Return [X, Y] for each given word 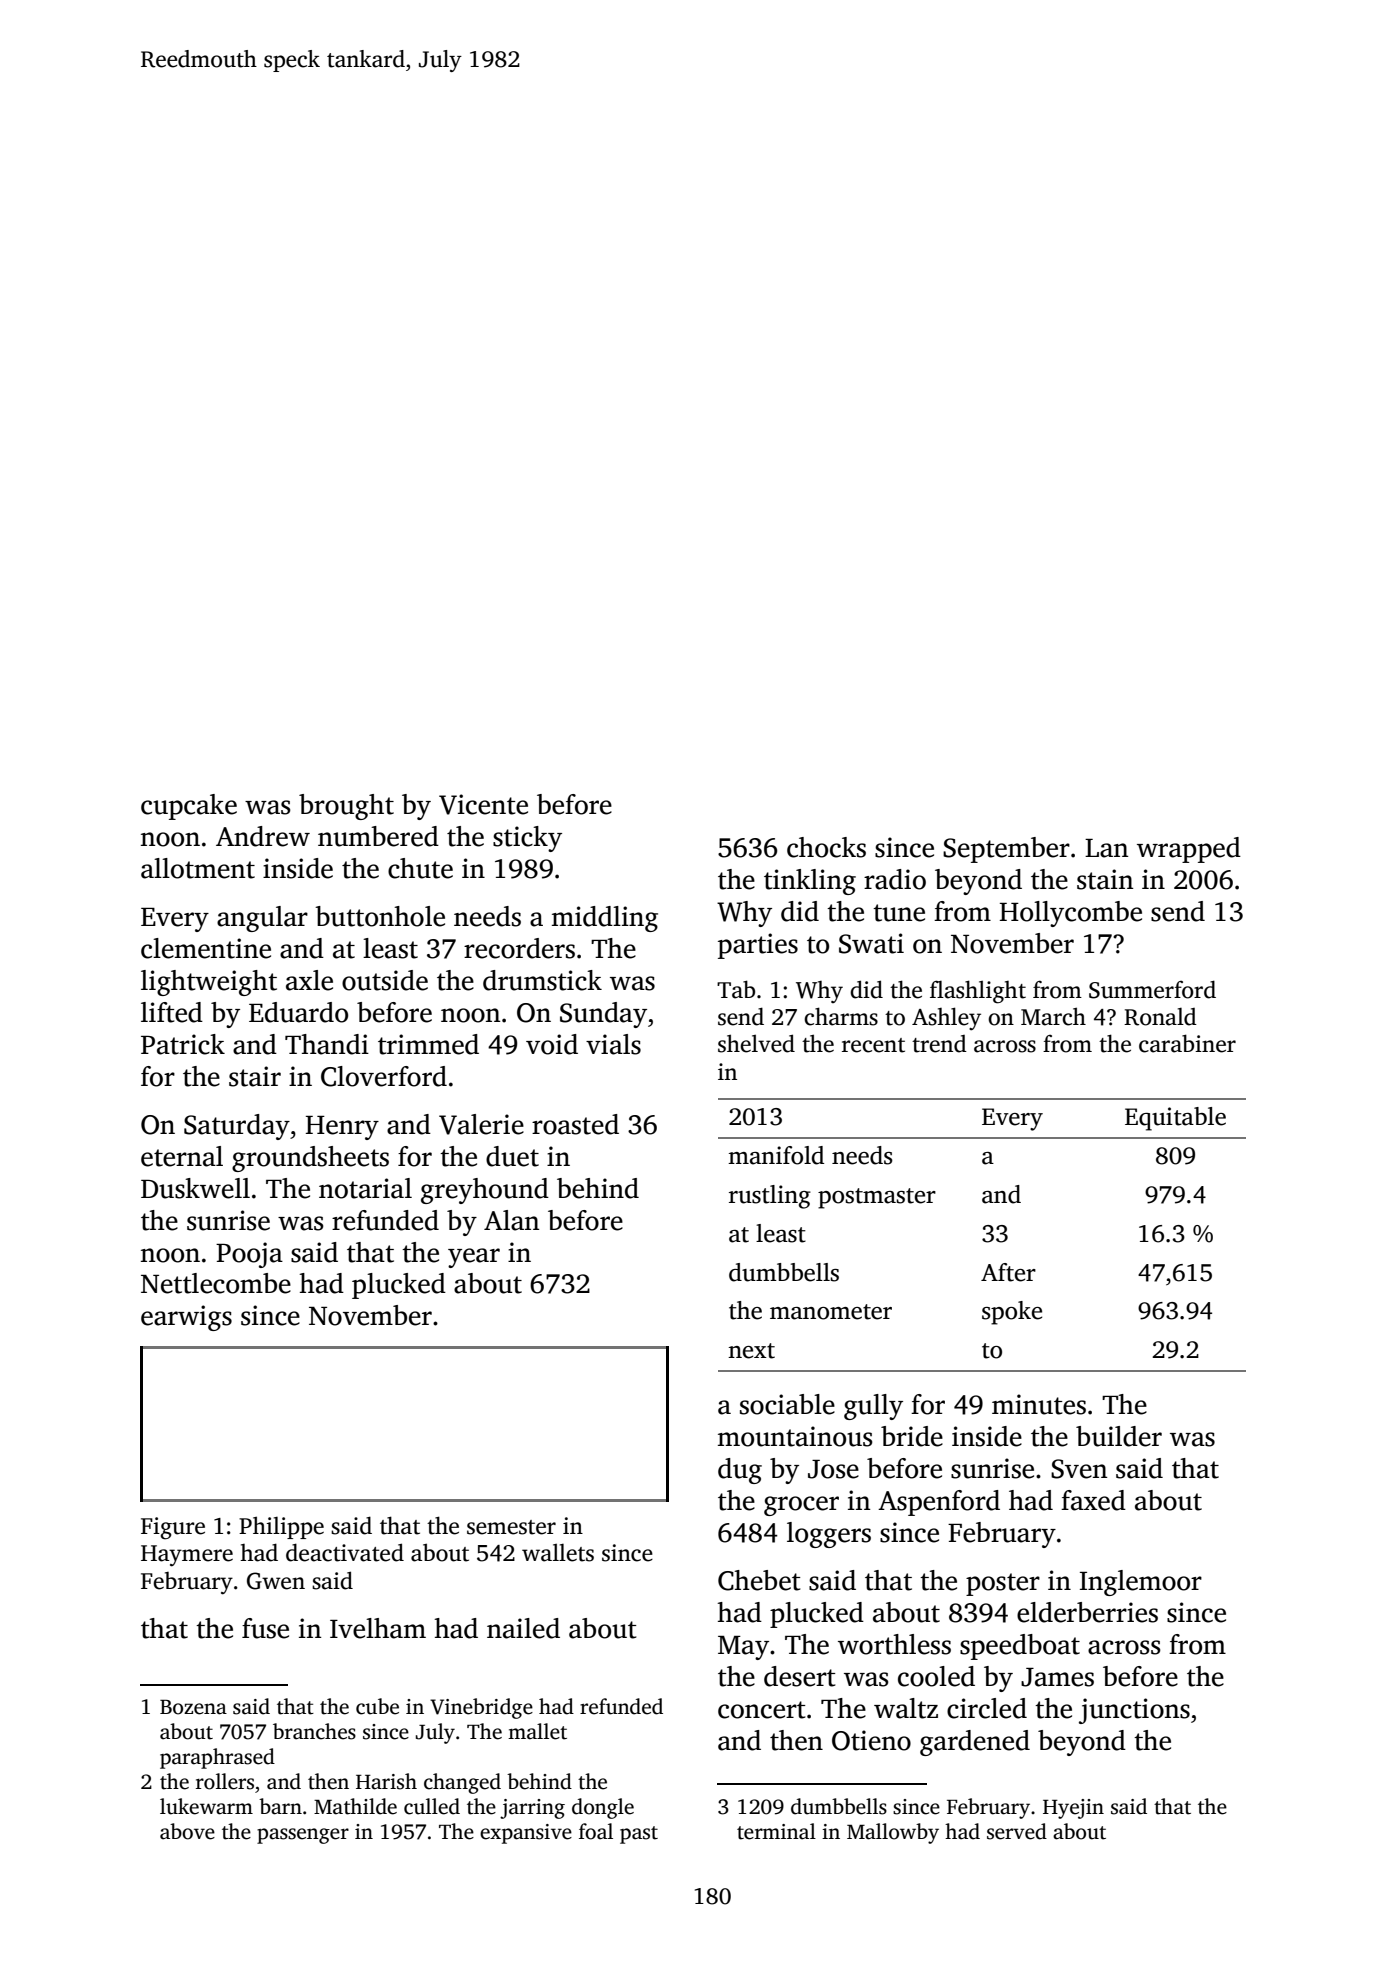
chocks [826, 847]
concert [761, 1710]
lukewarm [206, 1806]
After [1008, 1272]
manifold [776, 1155]
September [1006, 850]
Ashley [946, 1019]
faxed [1093, 1500]
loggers [829, 1535]
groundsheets [310, 1159]
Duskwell [195, 1188]
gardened [975, 1743]
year [474, 1258]
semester [511, 1527]
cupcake [189, 807]
